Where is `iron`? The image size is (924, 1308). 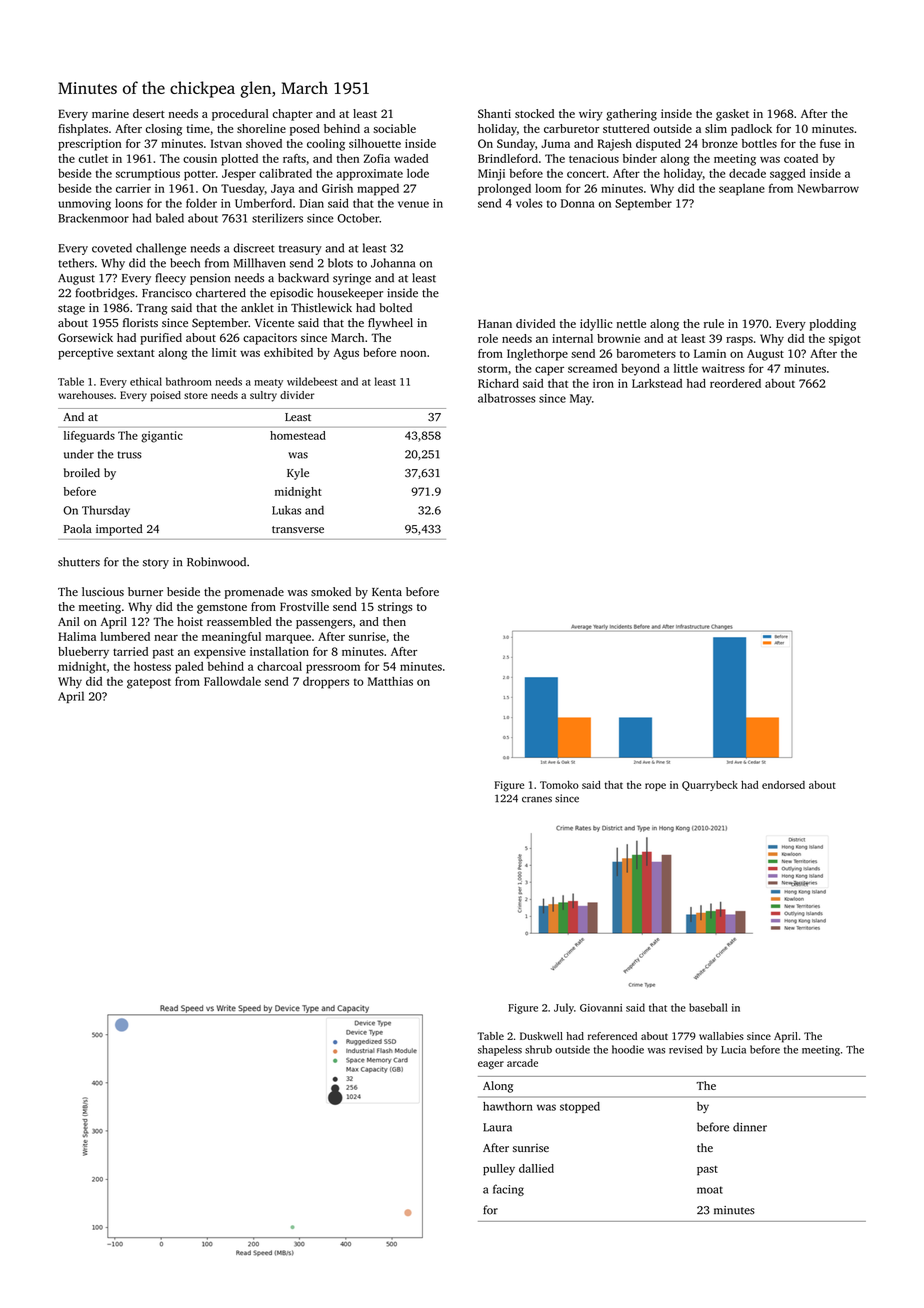 iron is located at coordinates (603, 383).
